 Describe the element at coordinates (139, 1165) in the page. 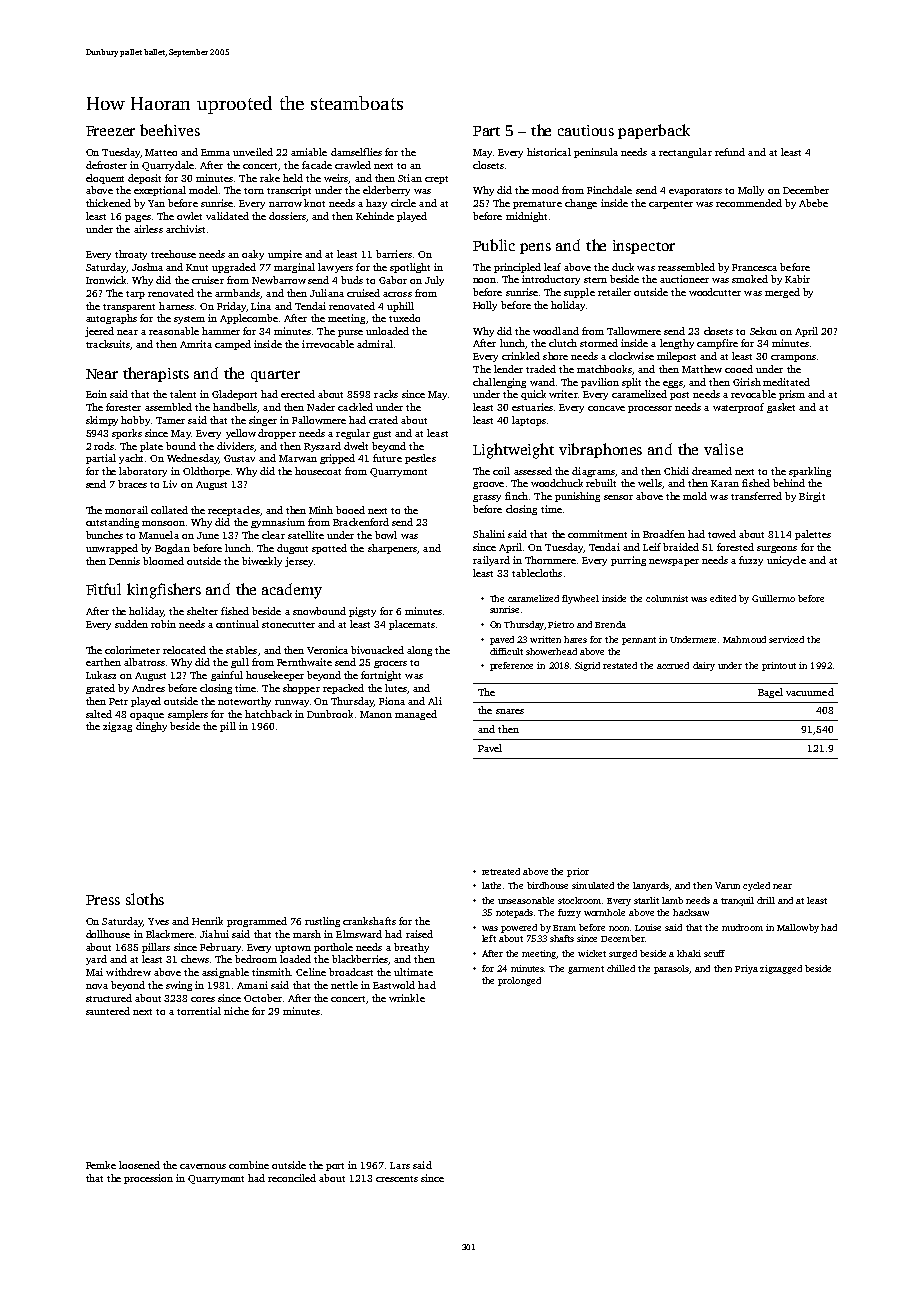

I see `loosened` at that location.
